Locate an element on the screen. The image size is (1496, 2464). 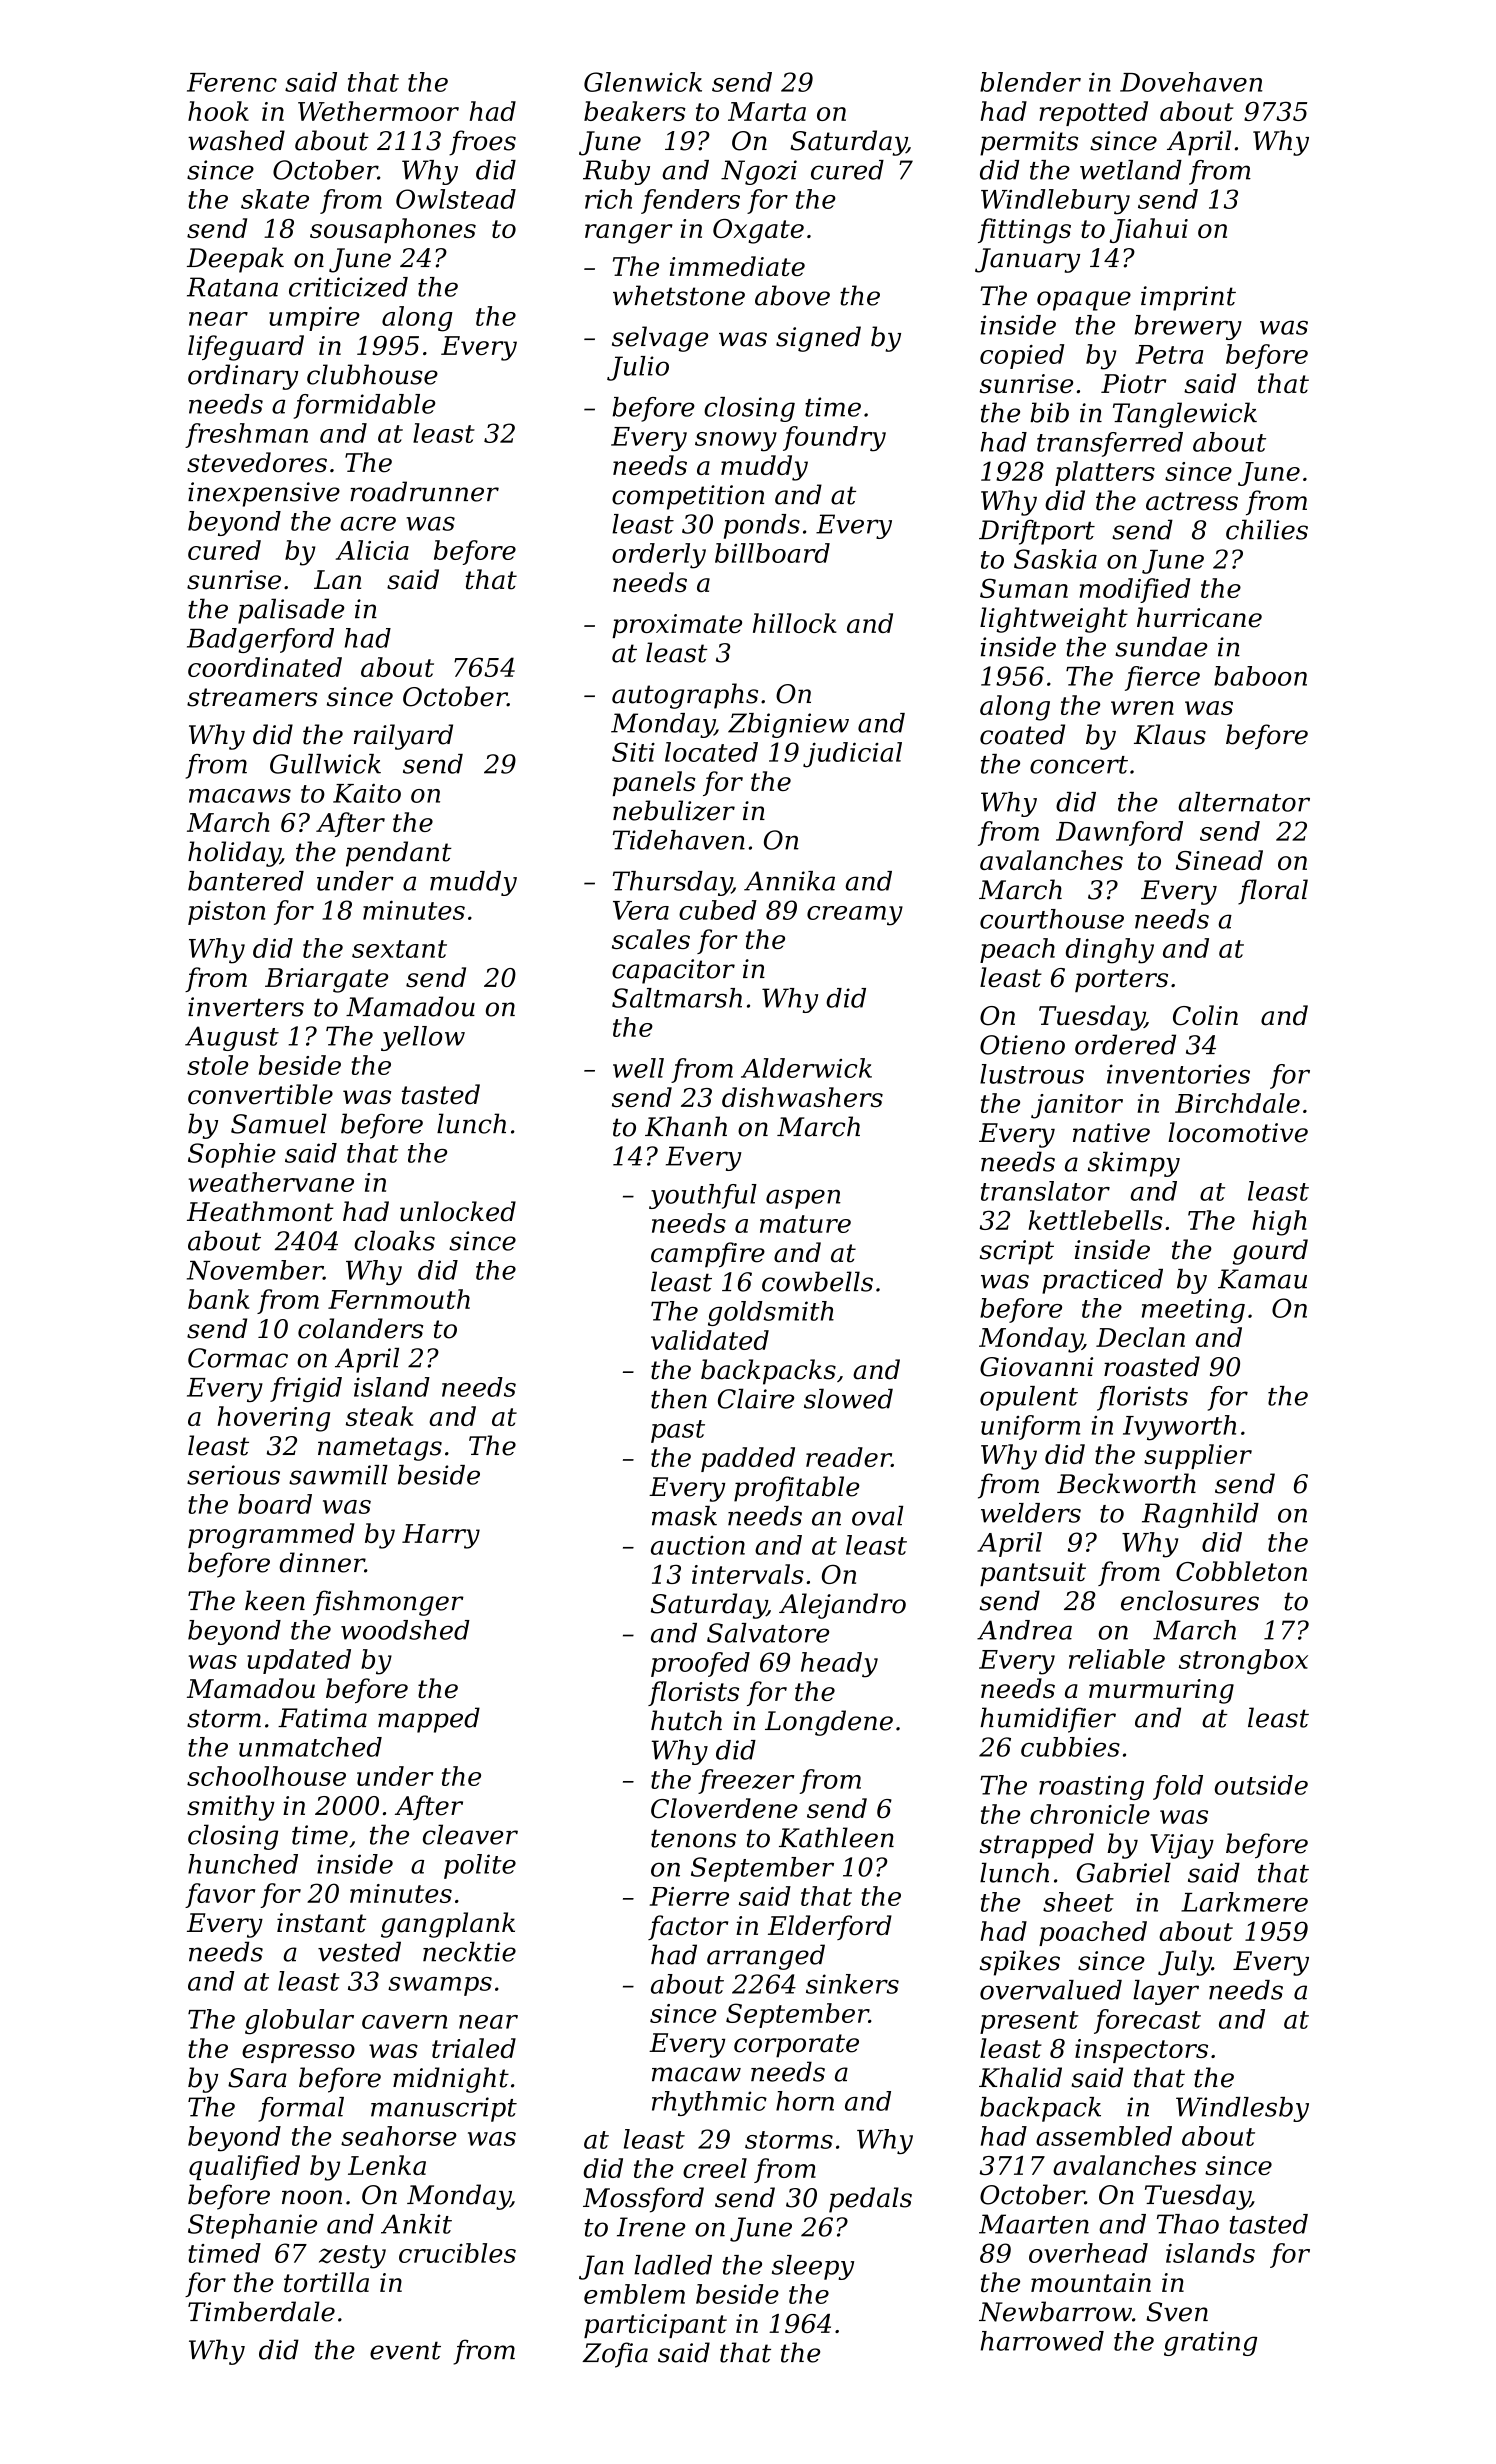
programmed is located at coordinates (271, 1536).
